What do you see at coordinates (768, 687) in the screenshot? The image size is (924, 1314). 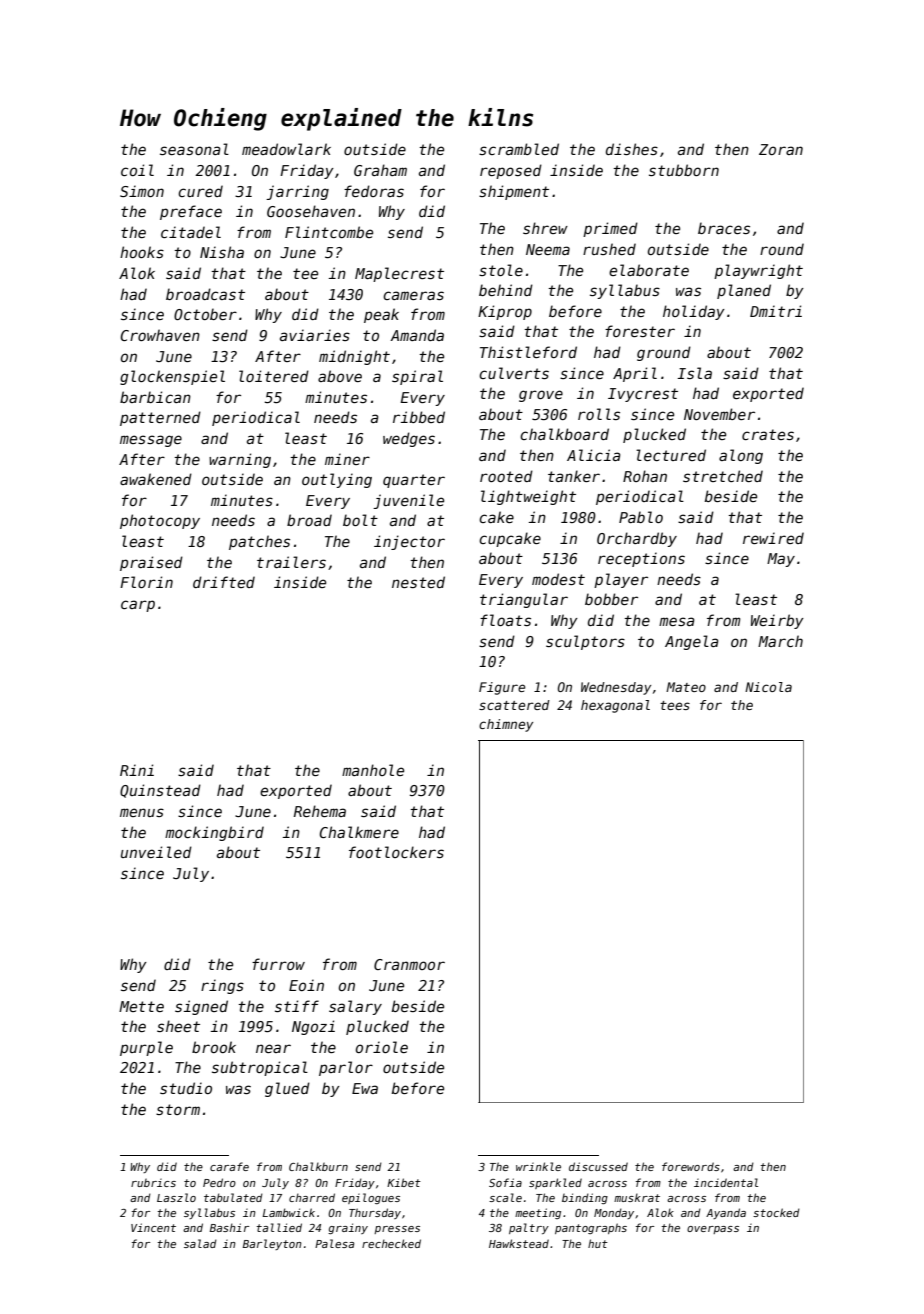 I see `Nicola` at bounding box center [768, 687].
